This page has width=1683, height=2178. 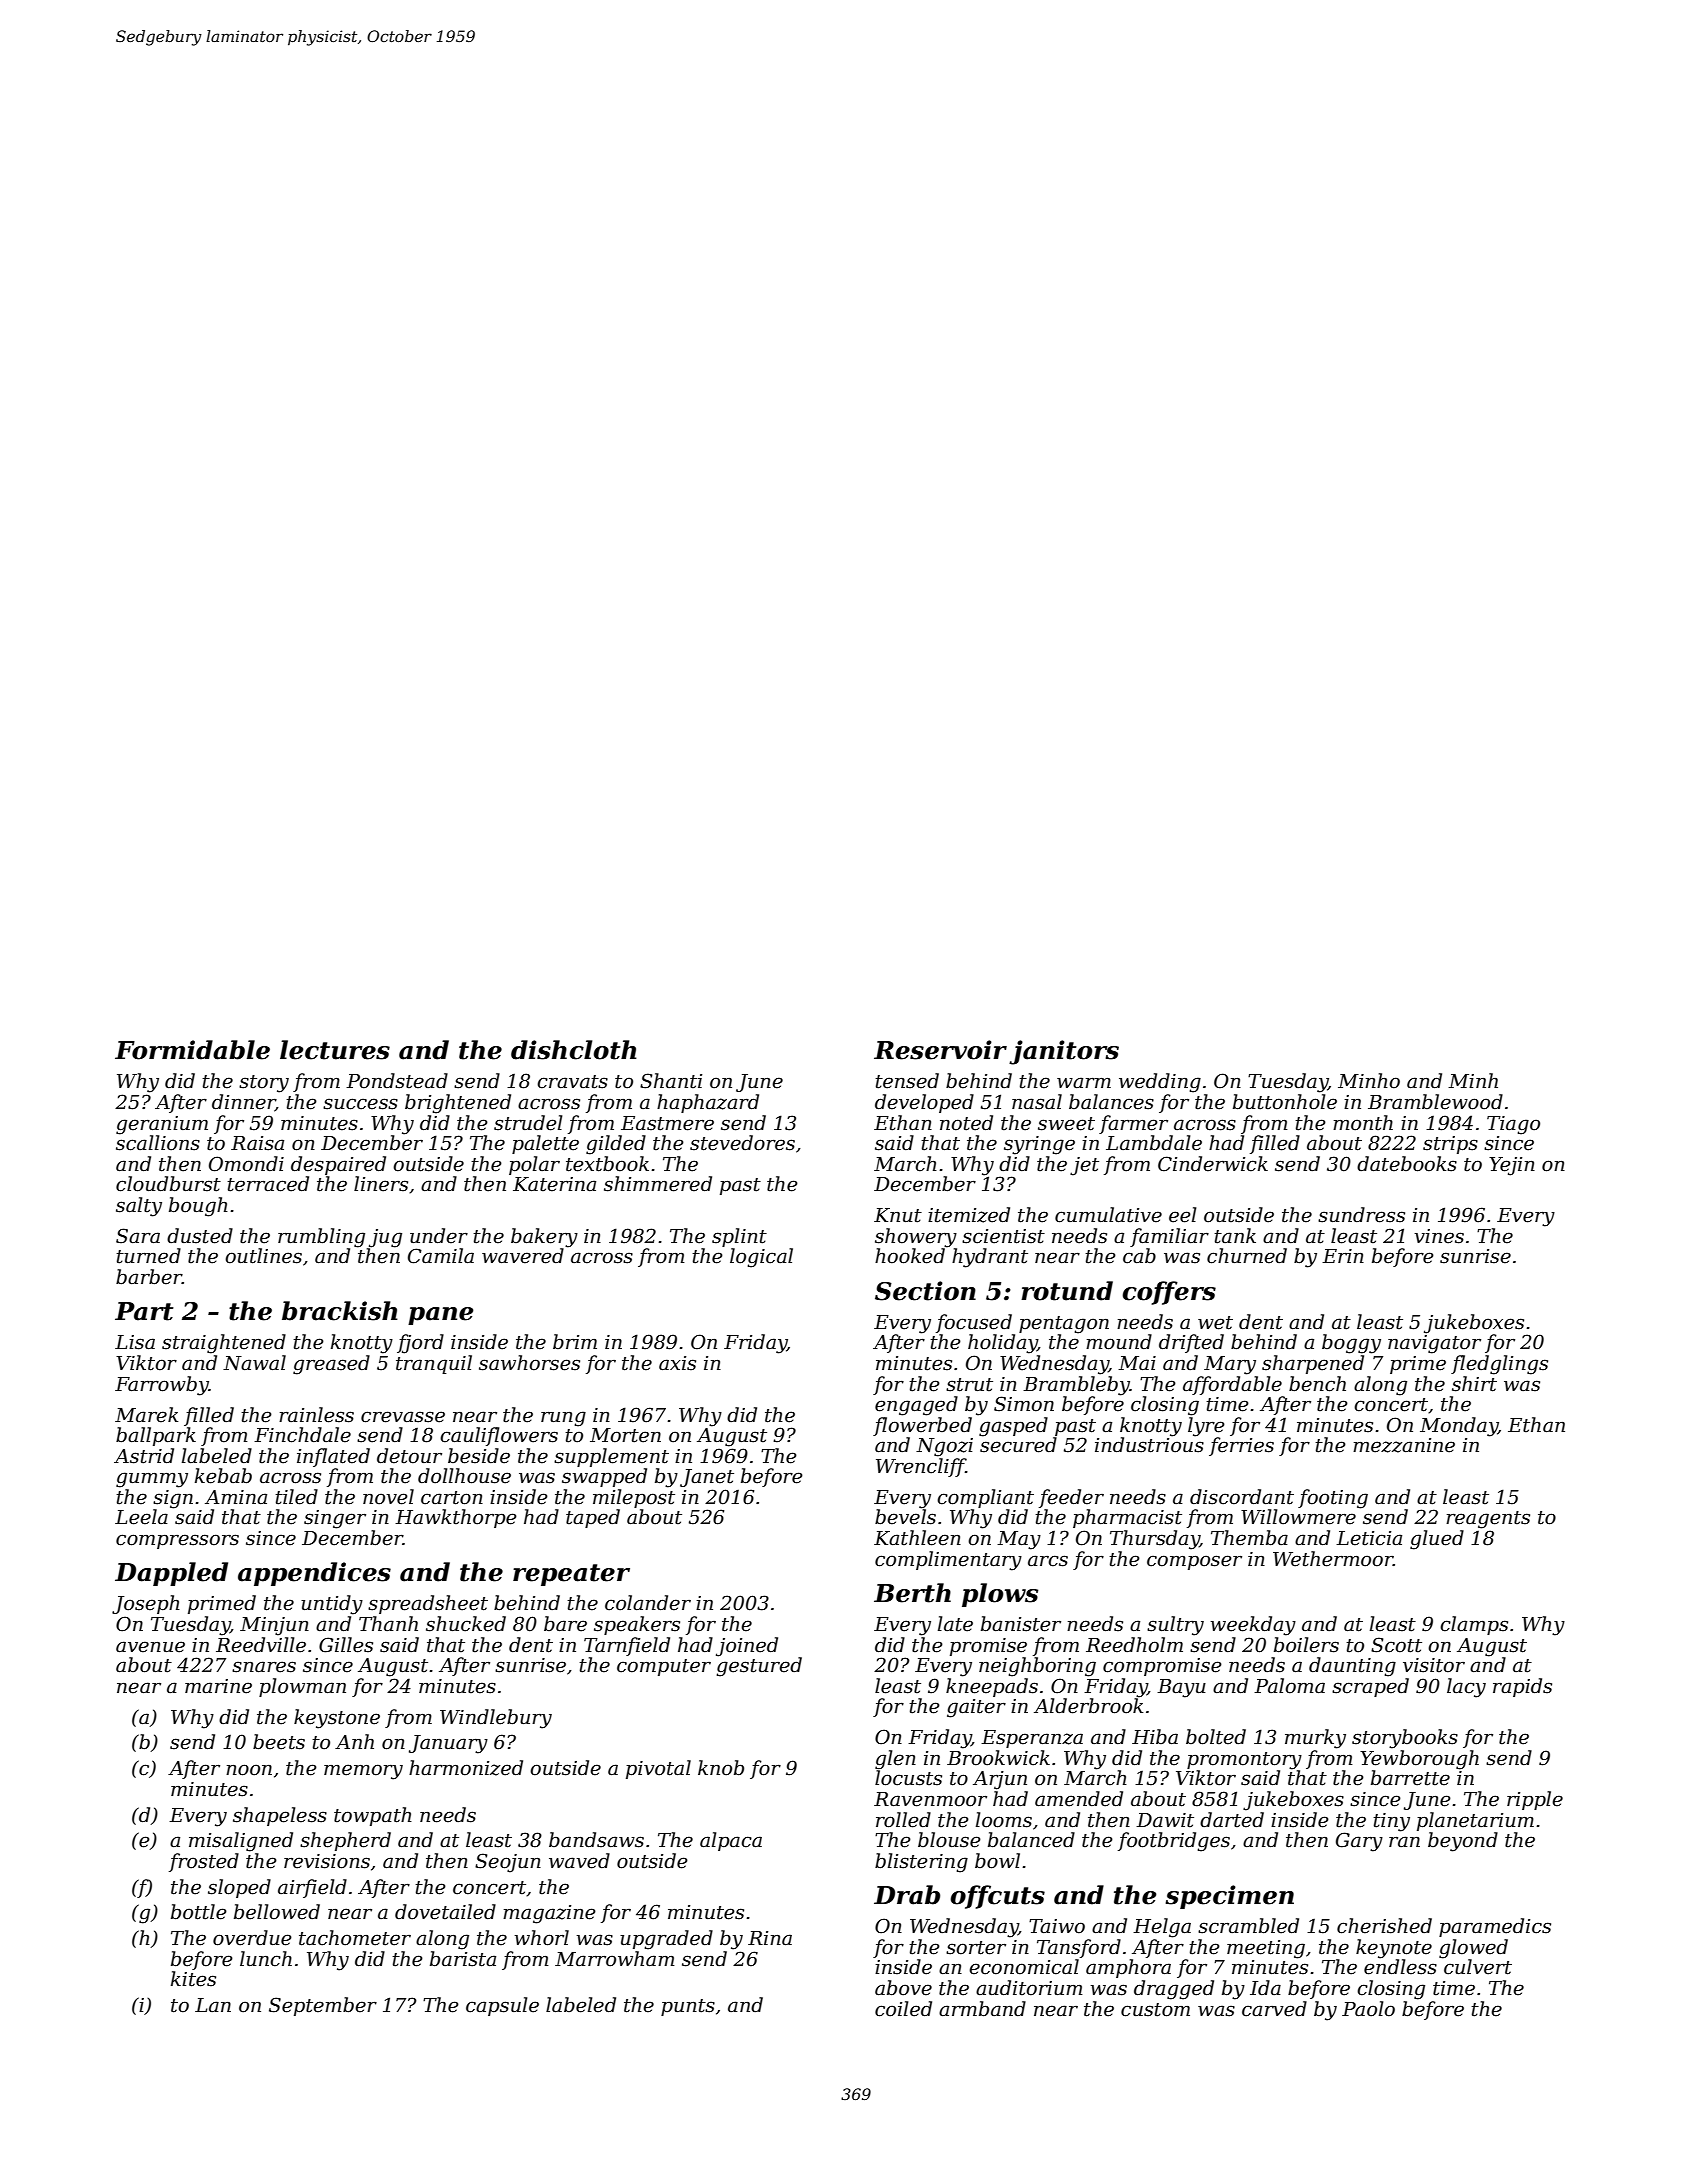 What do you see at coordinates (1488, 1520) in the page?
I see `reagents` at bounding box center [1488, 1520].
